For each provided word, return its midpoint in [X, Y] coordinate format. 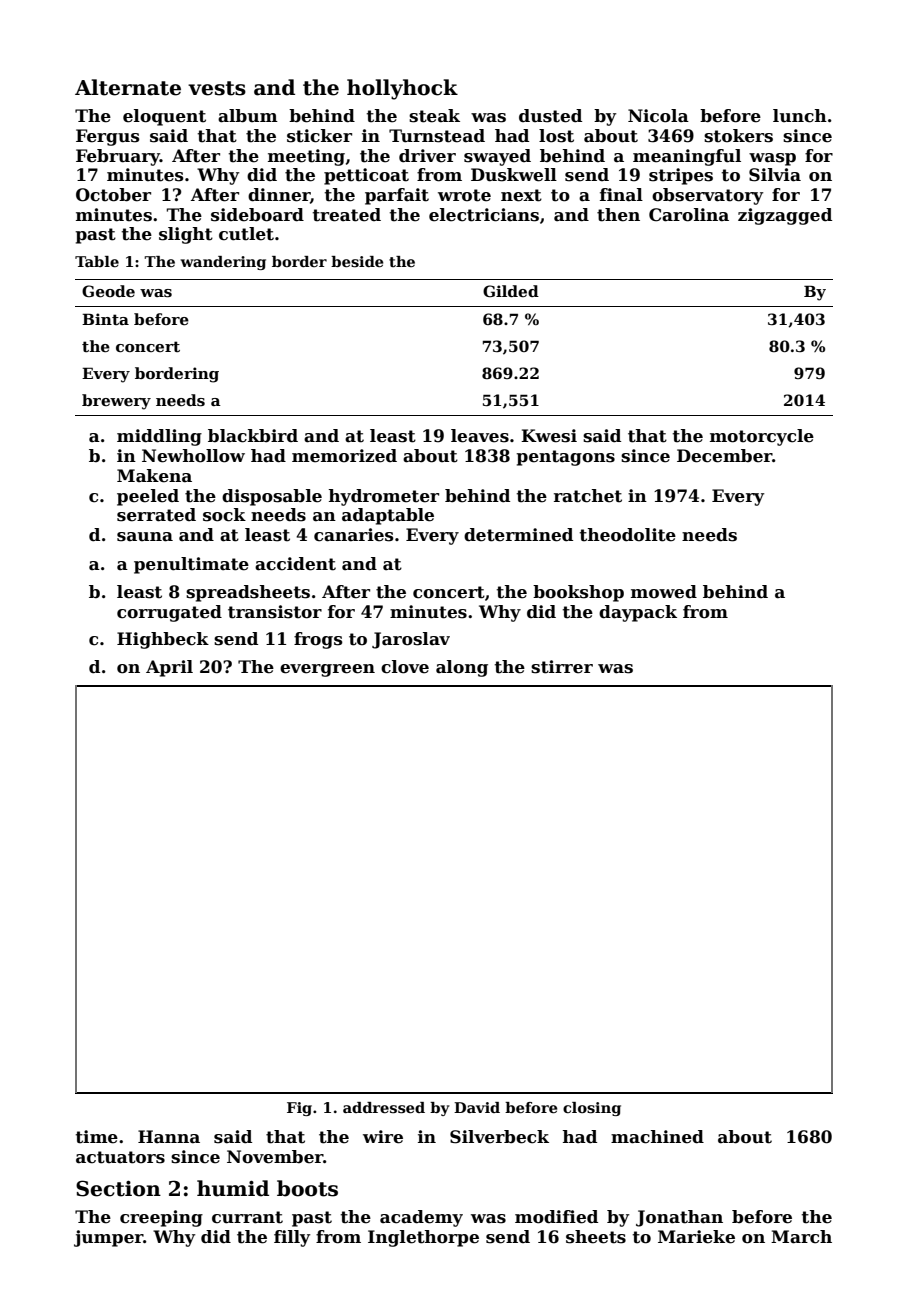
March [801, 1237]
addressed [384, 1108]
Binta [105, 319]
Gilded [511, 291]
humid [233, 1188]
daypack [638, 613]
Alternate [128, 87]
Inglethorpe [423, 1238]
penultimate [191, 565]
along [462, 668]
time [97, 1137]
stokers [738, 136]
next [521, 195]
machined [657, 1137]
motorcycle [762, 437]
